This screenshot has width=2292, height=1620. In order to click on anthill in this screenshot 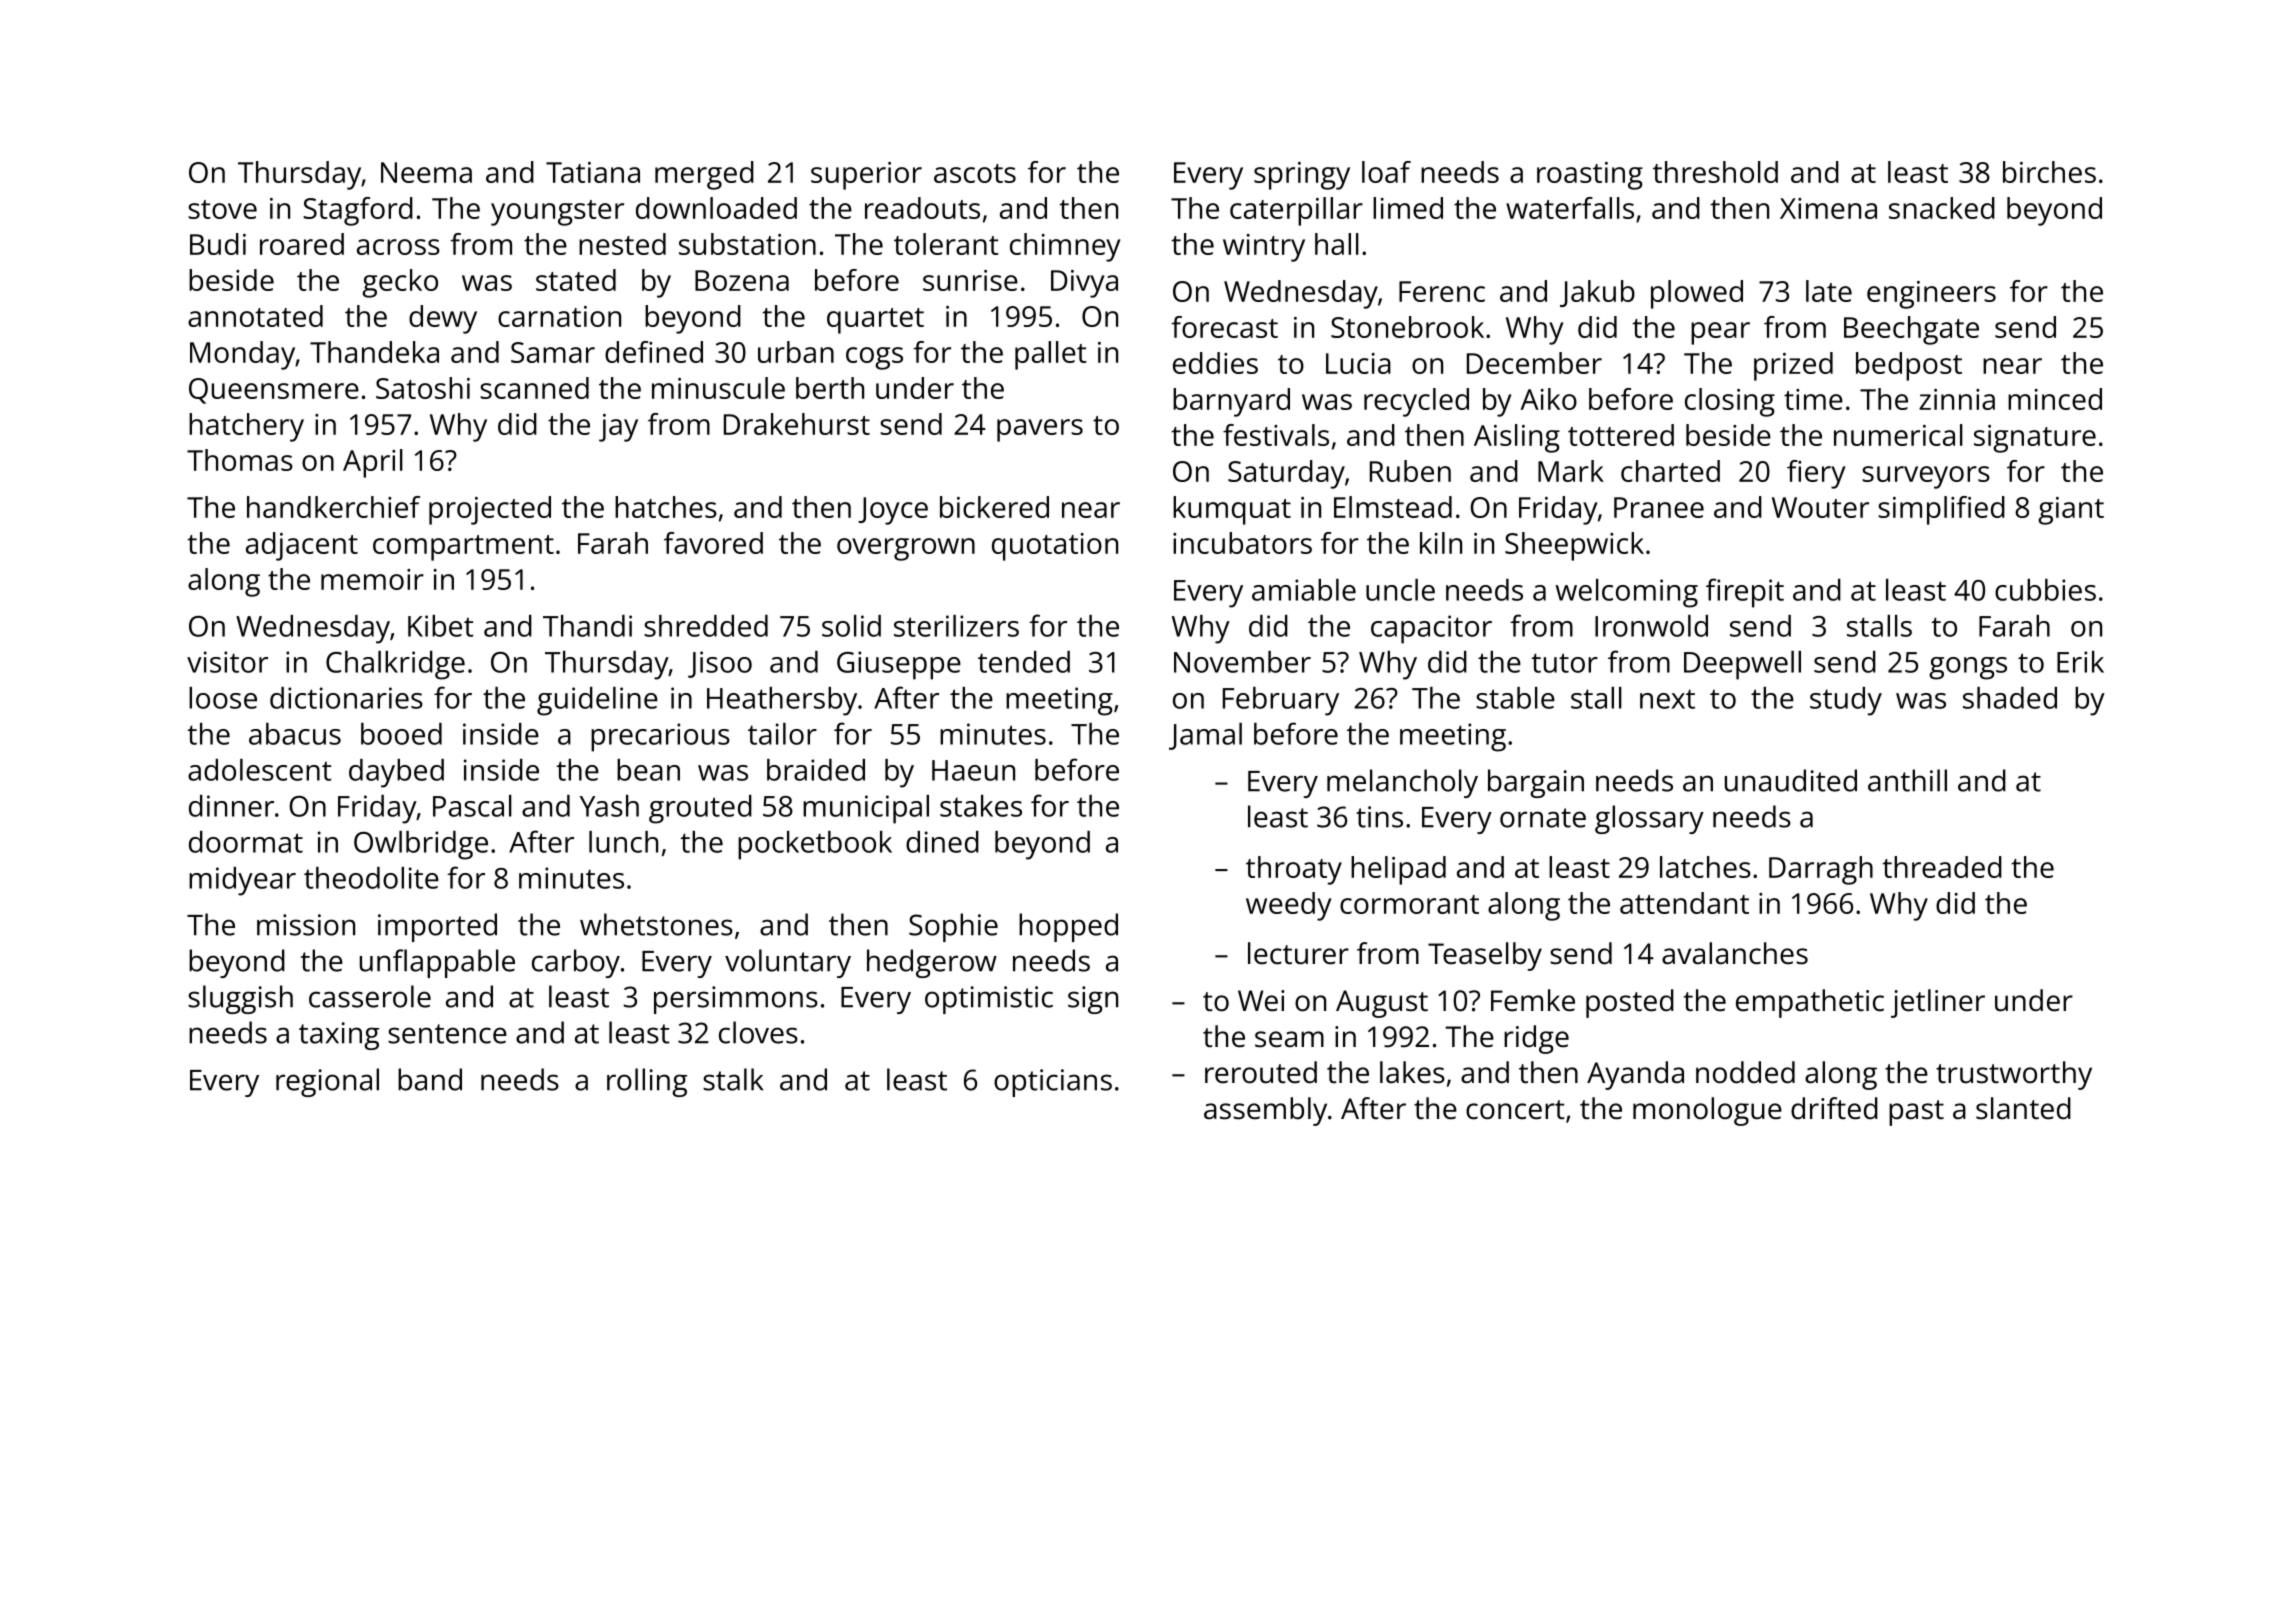, I will do `click(1907, 780)`.
